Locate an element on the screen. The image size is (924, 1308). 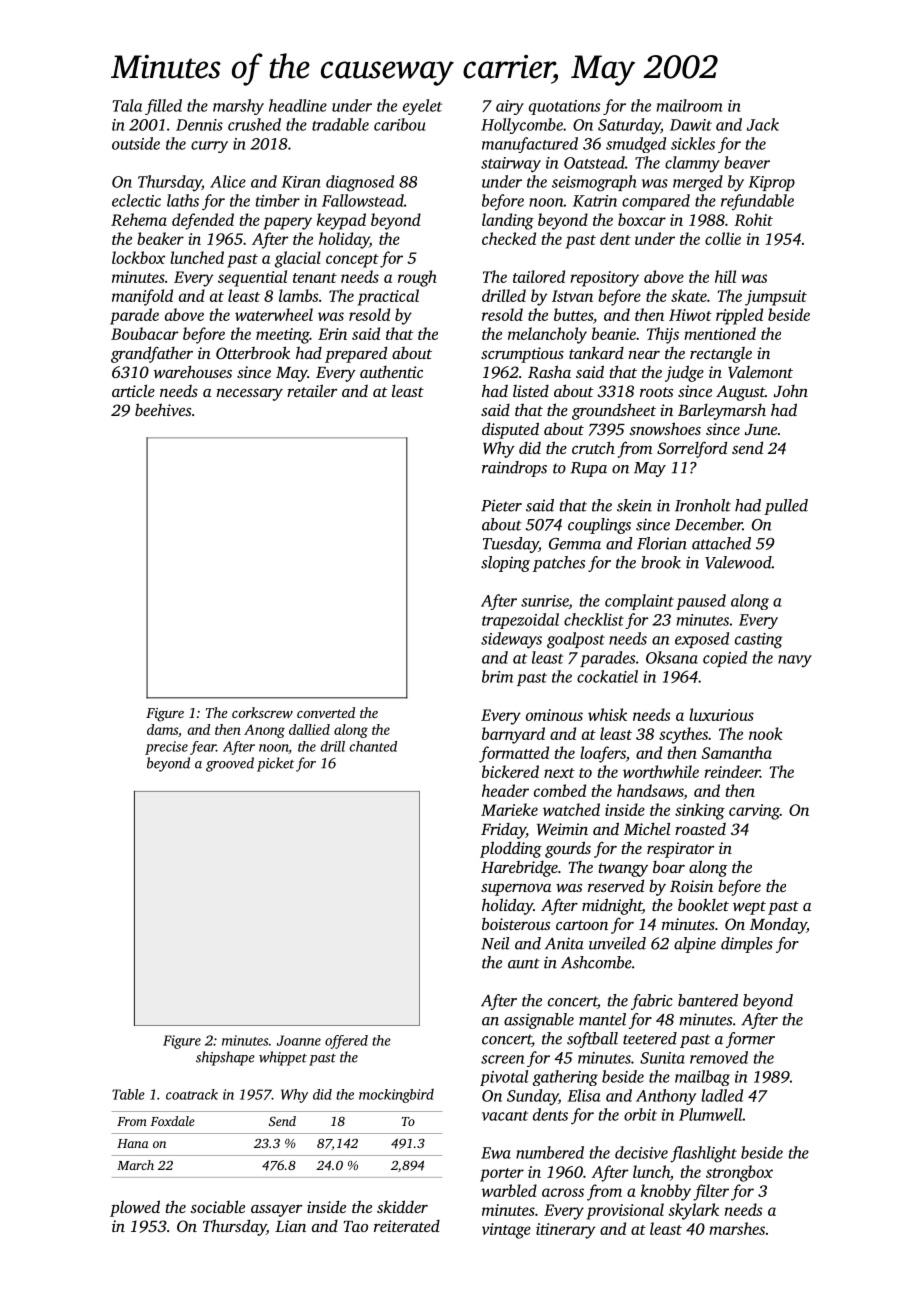
headline is located at coordinates (298, 105).
